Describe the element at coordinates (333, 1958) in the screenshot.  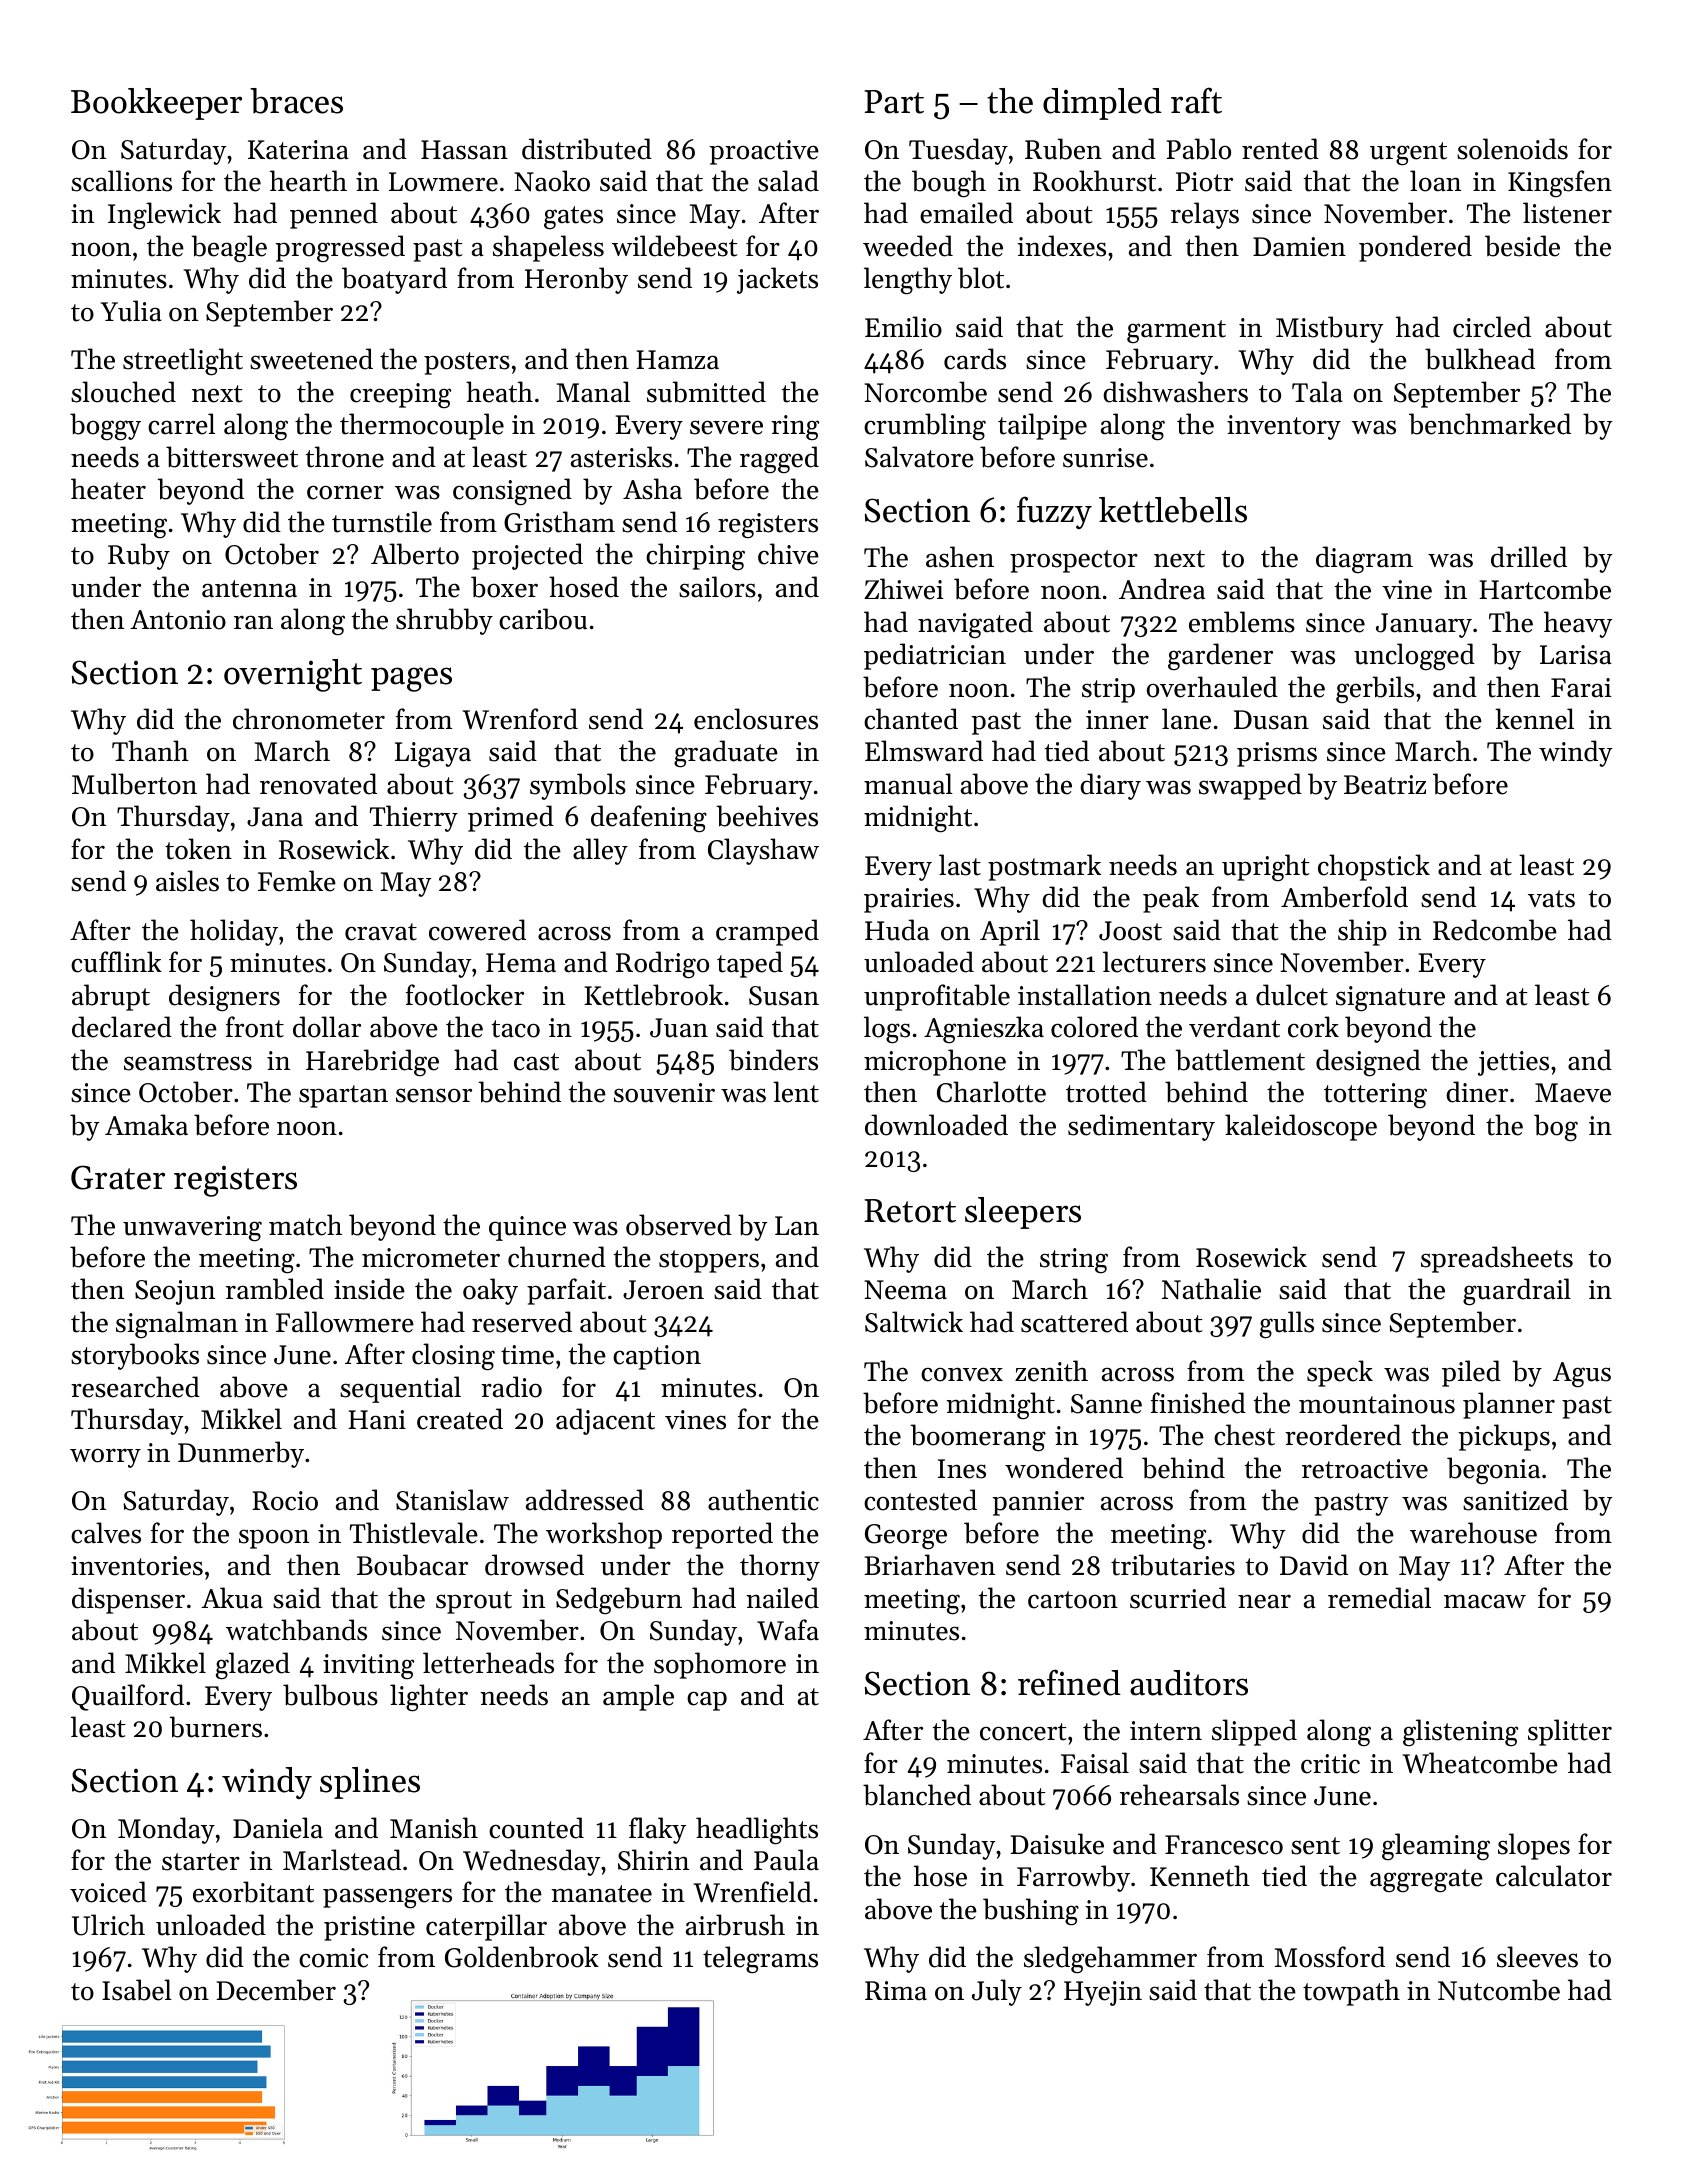
I see `comic` at that location.
